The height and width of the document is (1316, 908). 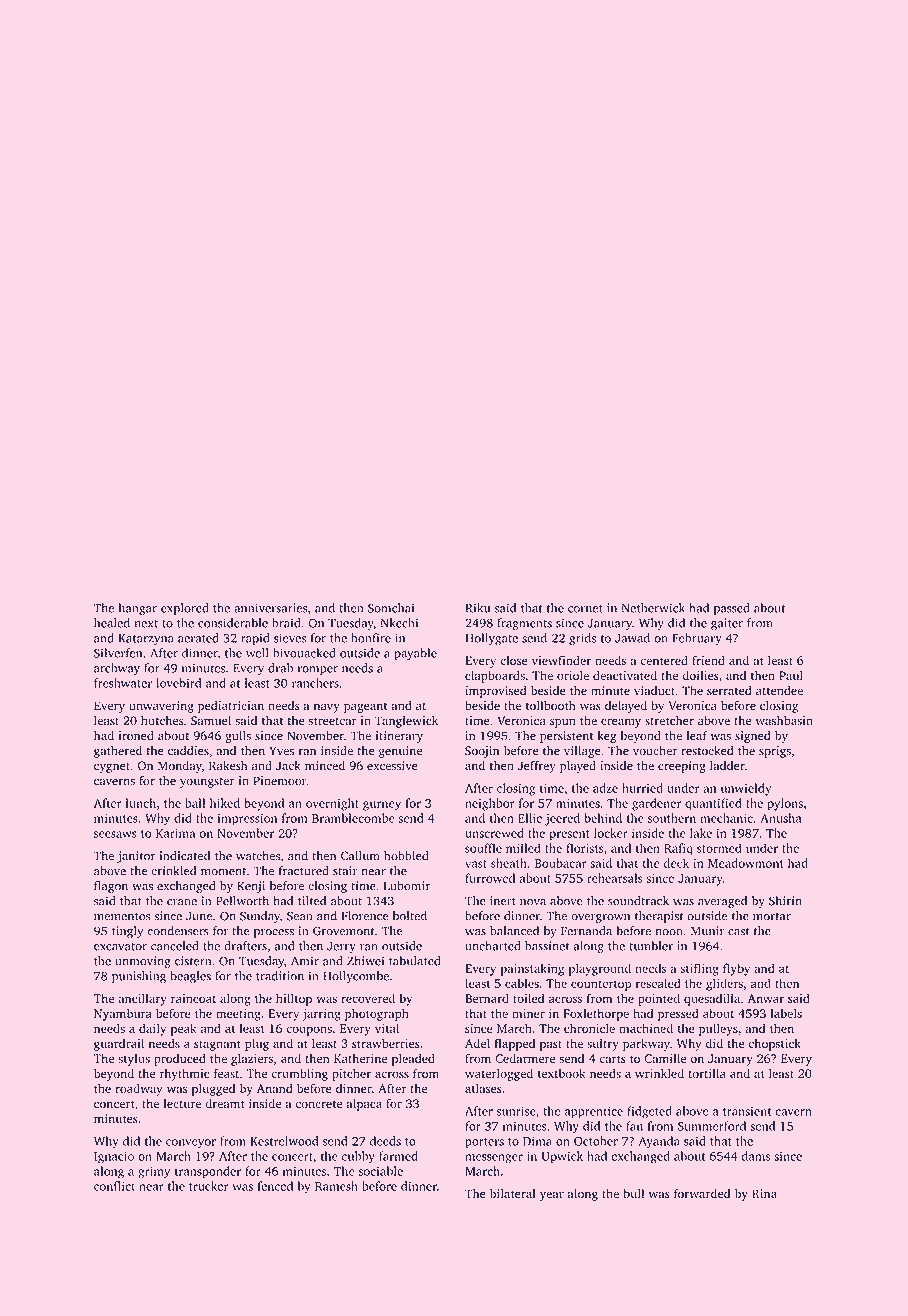 What do you see at coordinates (513, 1194) in the document?
I see `bilateral` at bounding box center [513, 1194].
